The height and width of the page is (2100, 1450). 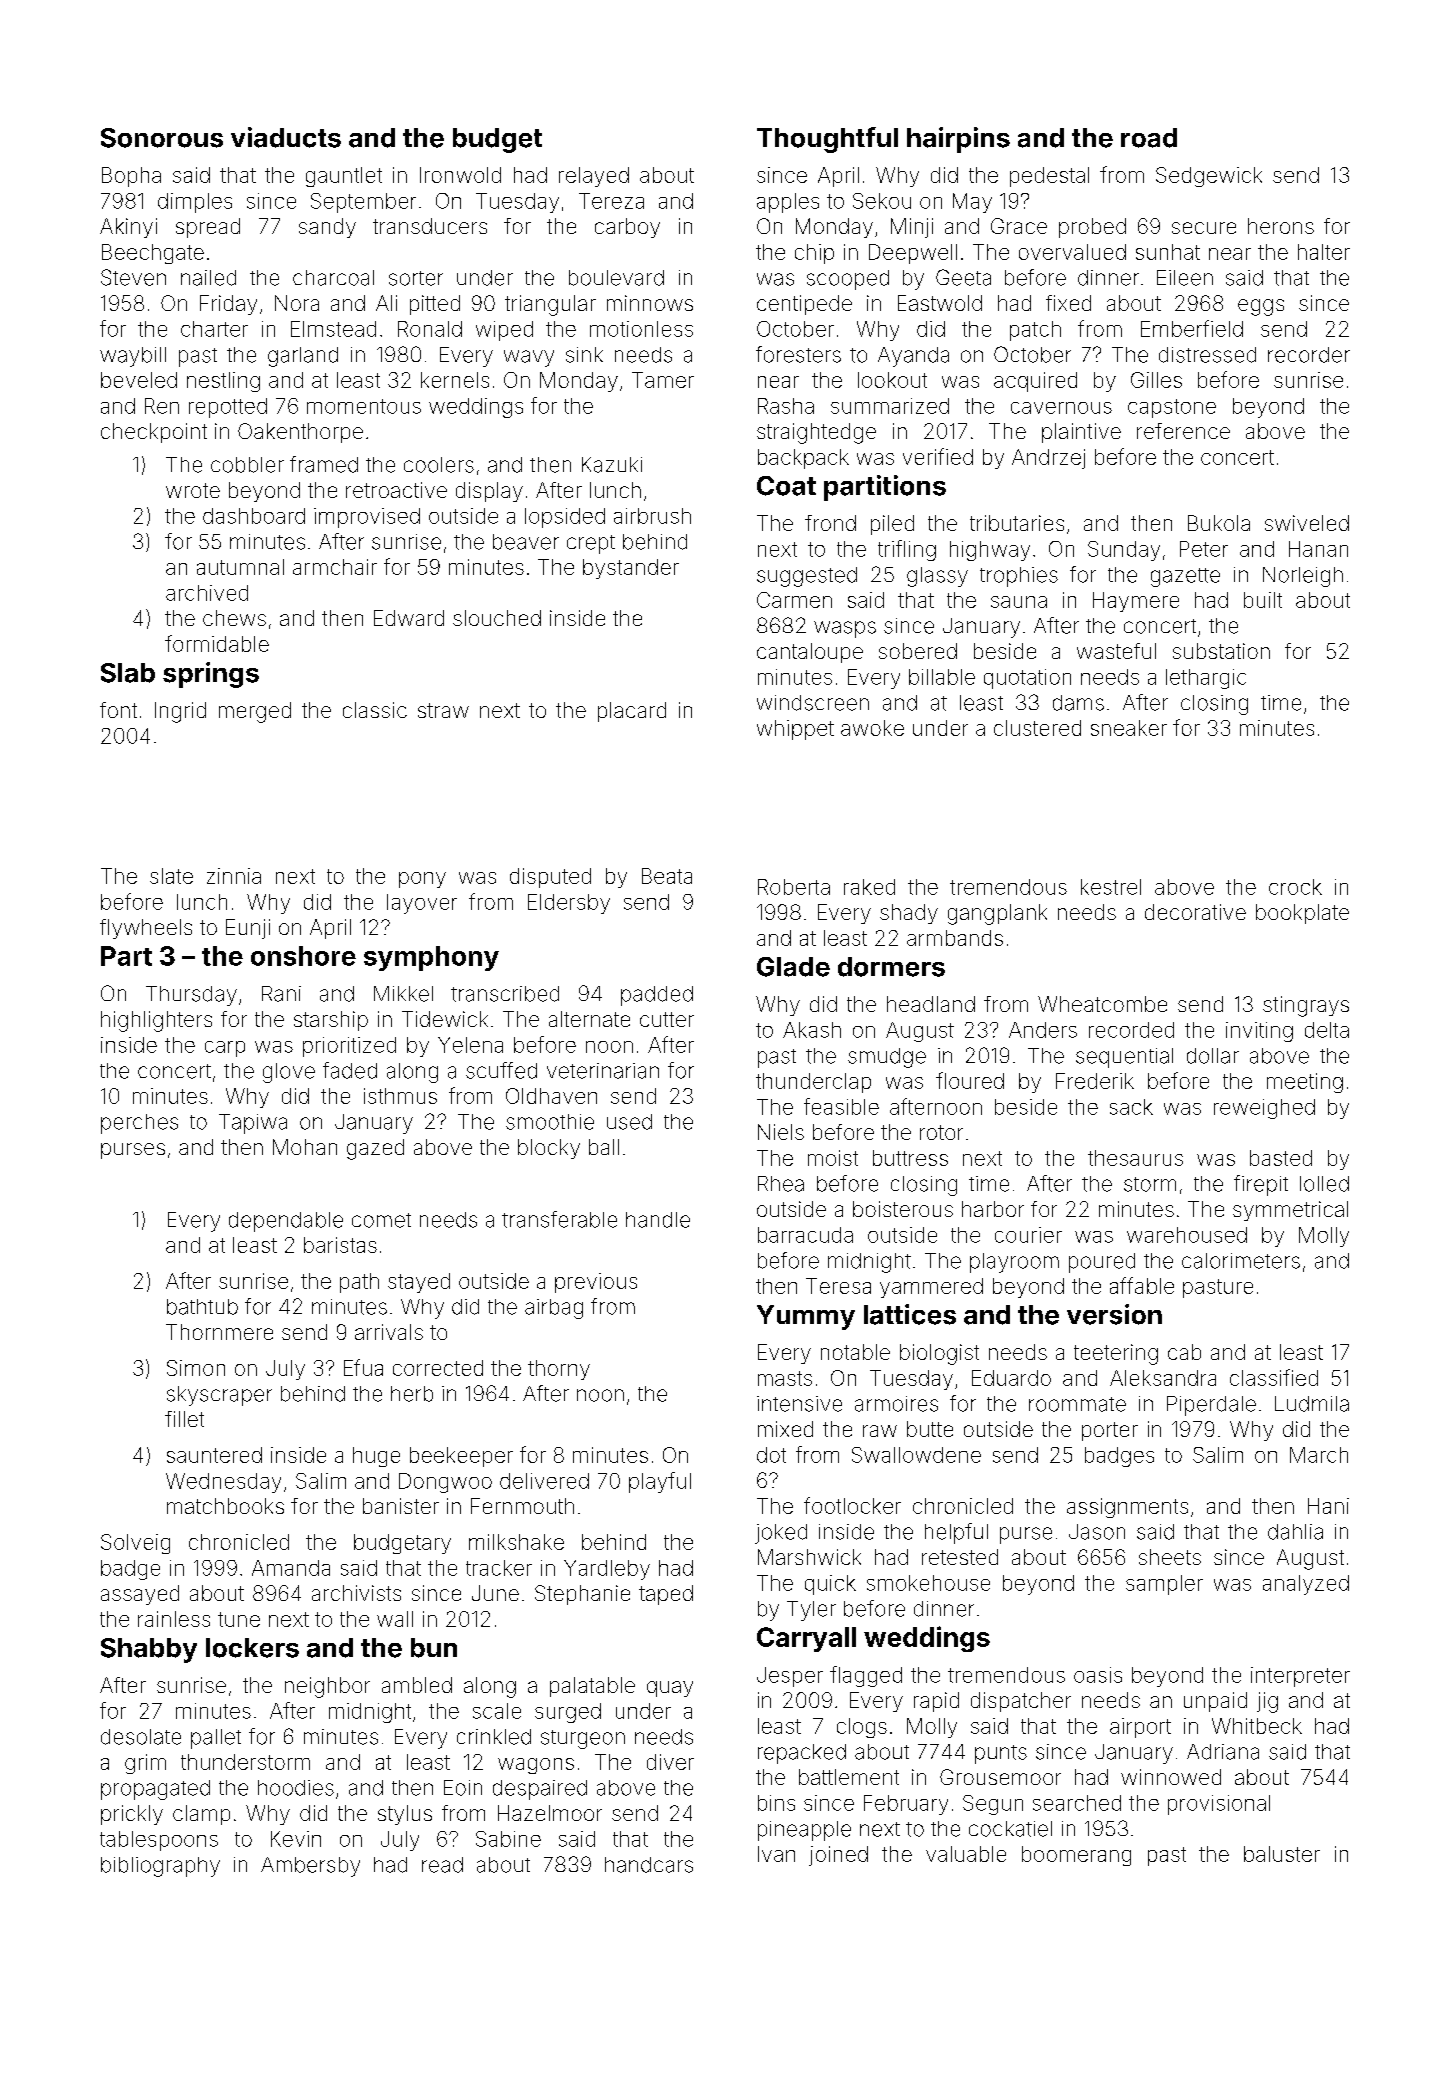 What do you see at coordinates (812, 1030) in the page?
I see `Akash` at bounding box center [812, 1030].
